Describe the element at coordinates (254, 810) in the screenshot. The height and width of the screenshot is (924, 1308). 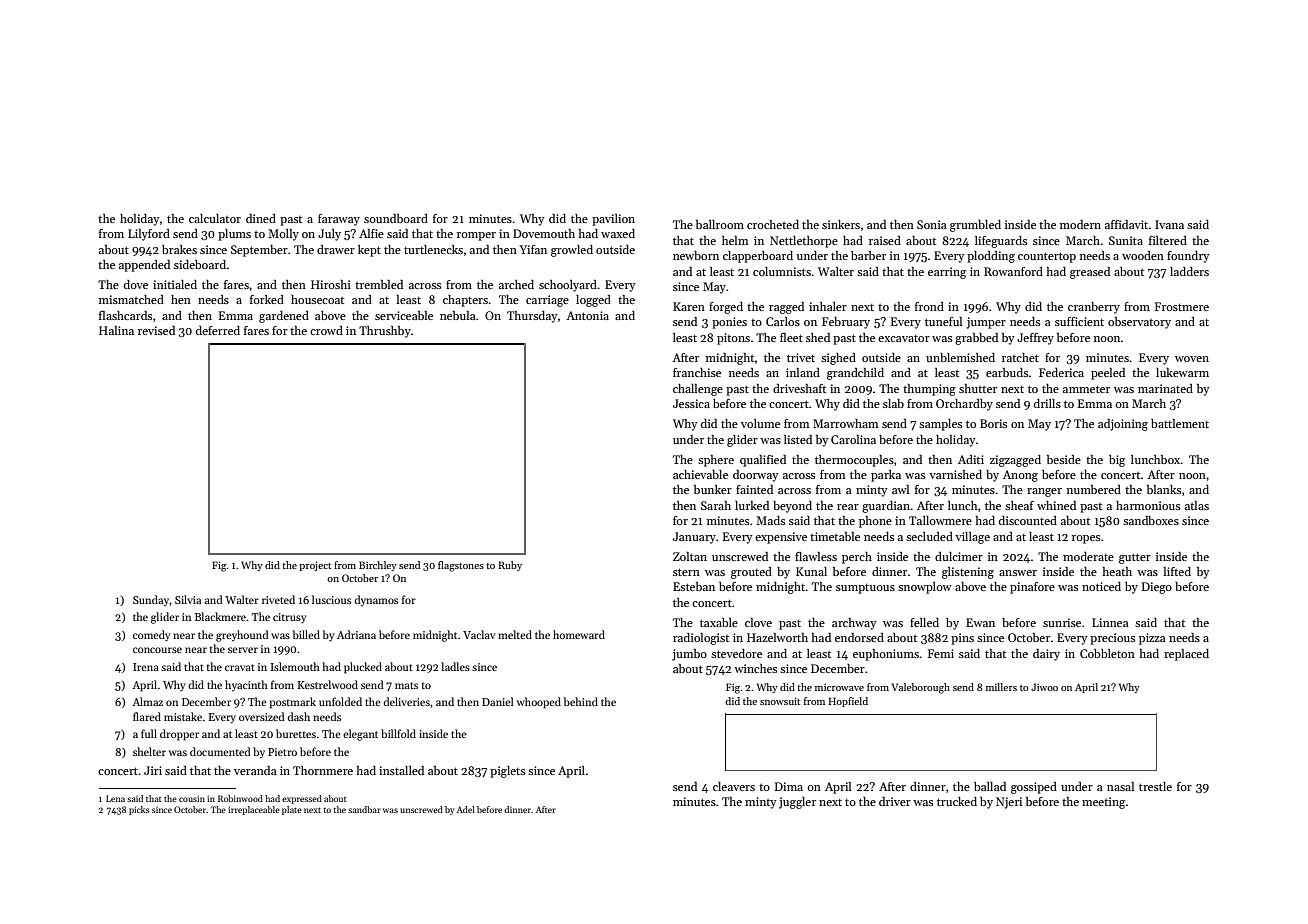
I see `irreplaceable` at that location.
